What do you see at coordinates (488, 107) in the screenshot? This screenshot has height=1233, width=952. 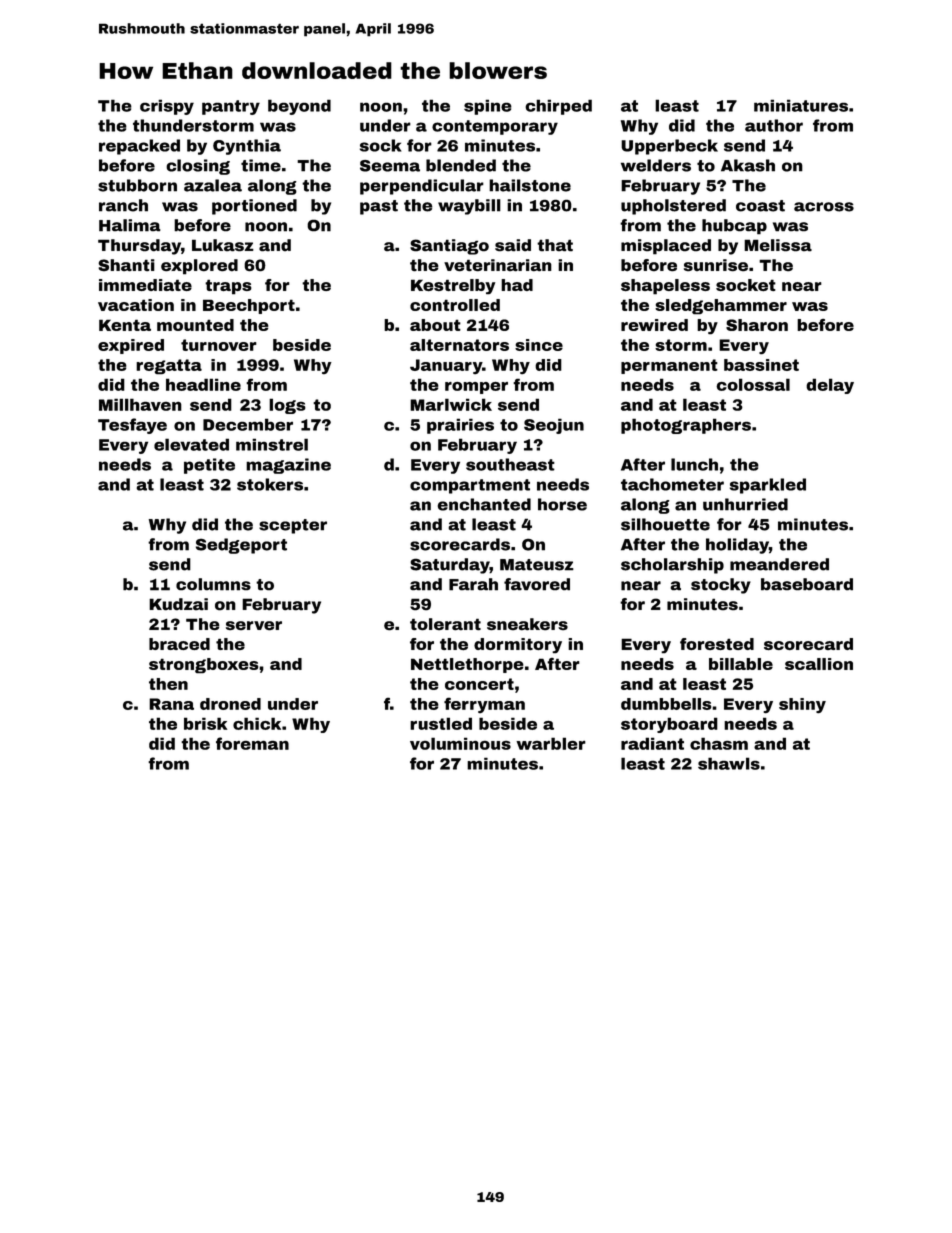 I see `spine` at bounding box center [488, 107].
